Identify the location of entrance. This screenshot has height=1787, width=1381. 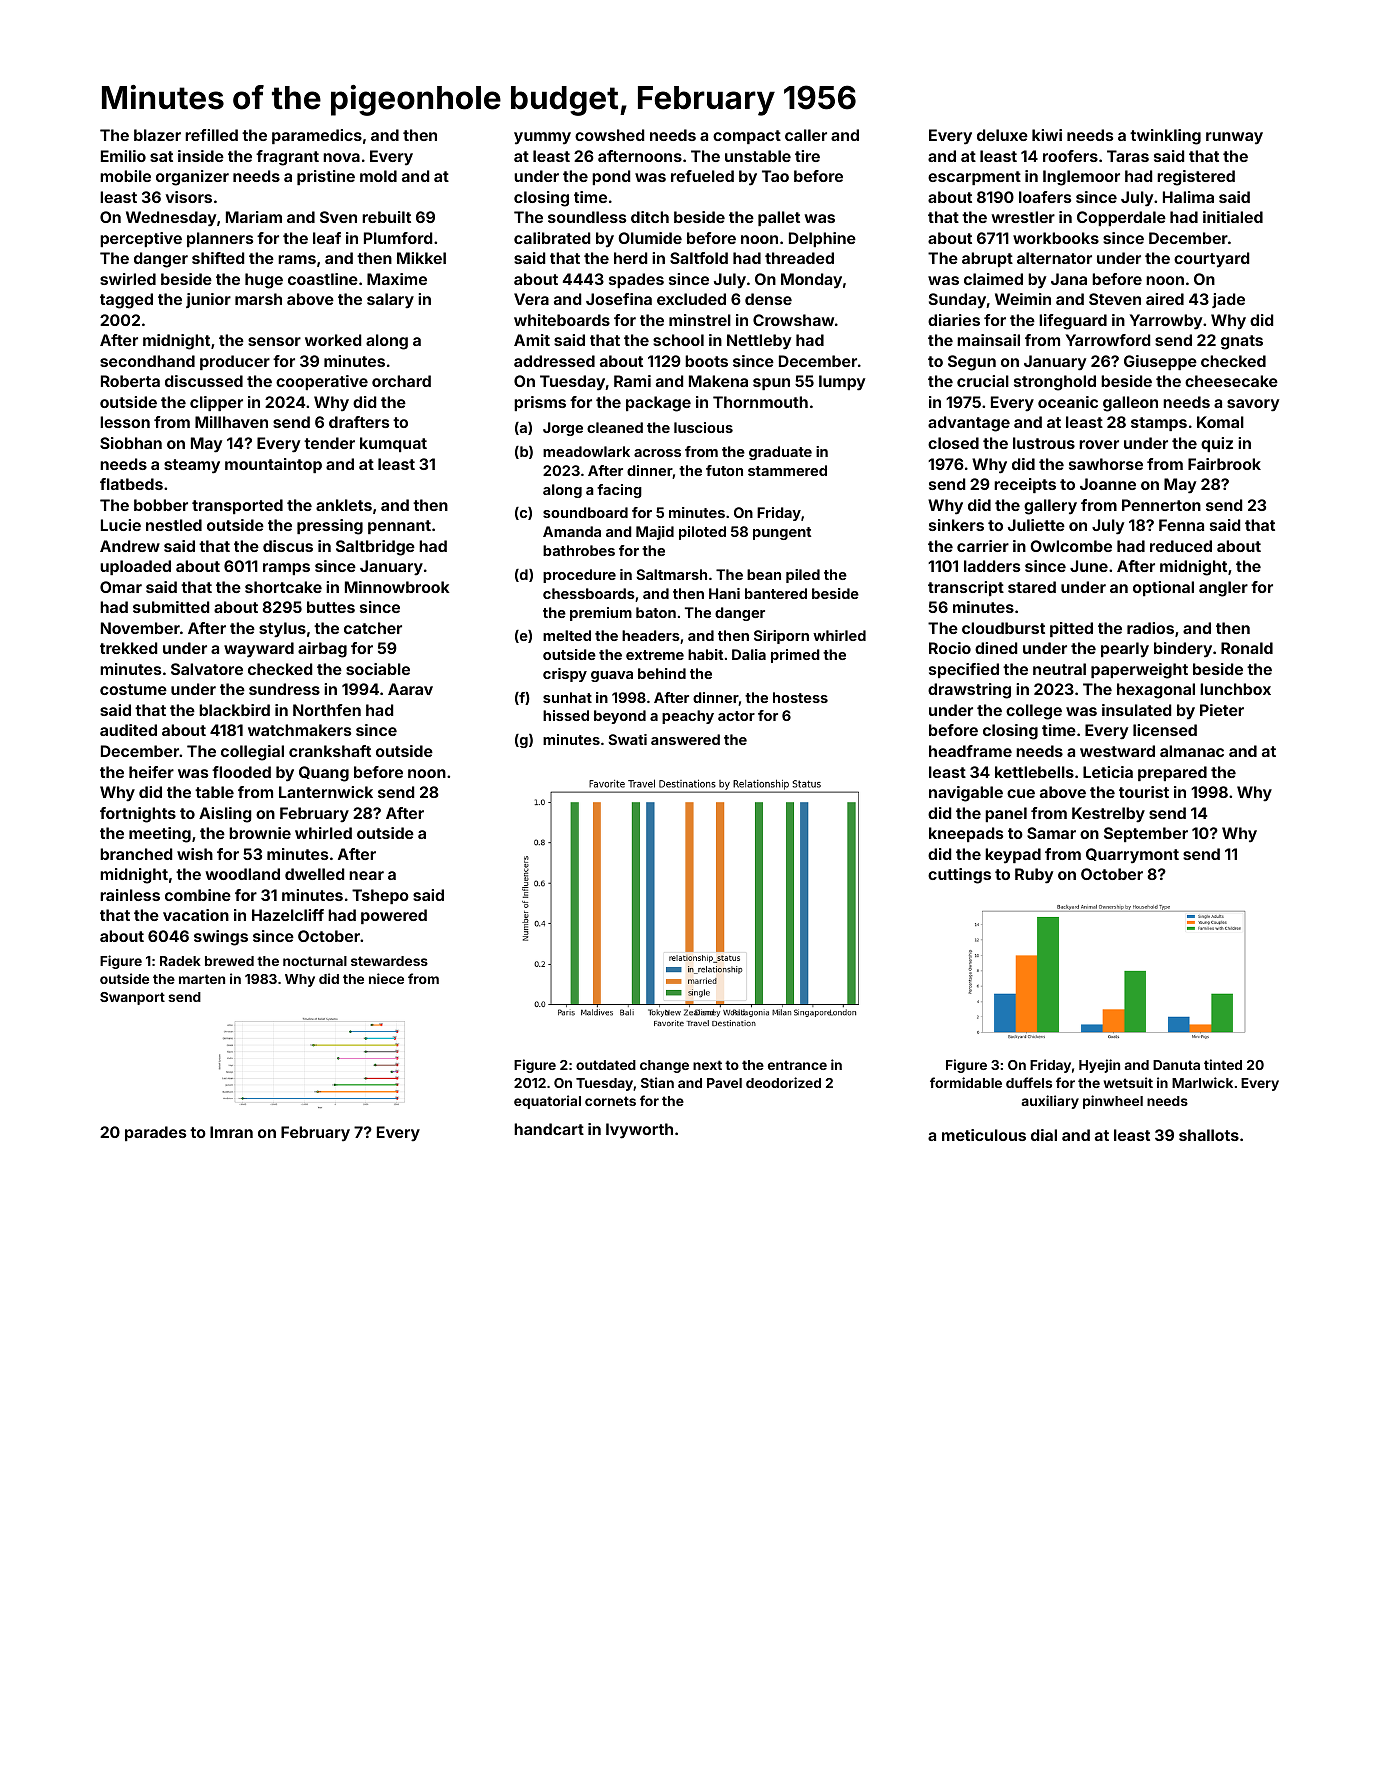
(797, 1065).
